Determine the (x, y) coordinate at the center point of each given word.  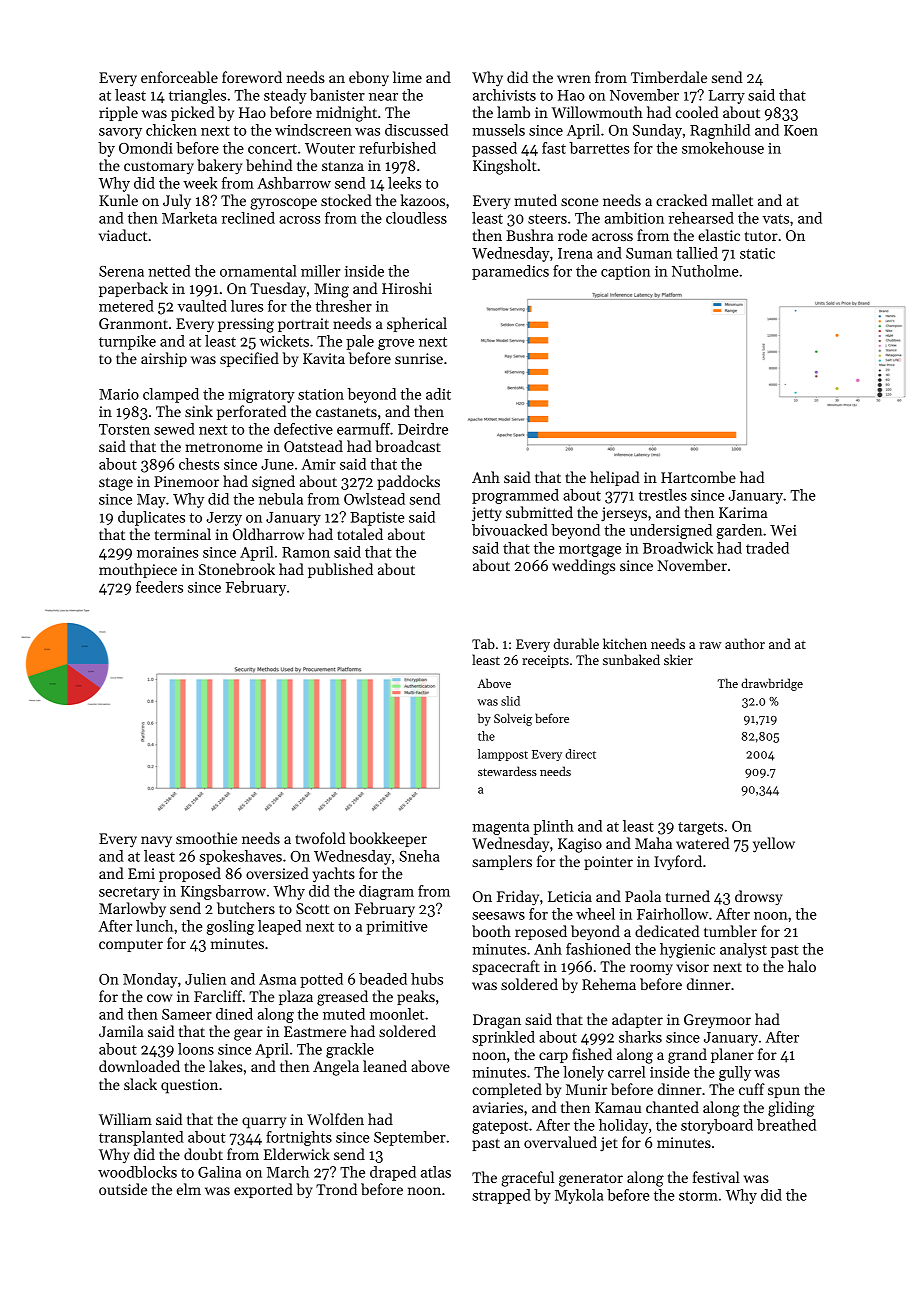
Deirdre (423, 429)
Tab (483, 643)
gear (248, 1035)
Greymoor (717, 1021)
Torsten (124, 429)
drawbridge (772, 684)
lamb (513, 112)
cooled (697, 112)
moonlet (397, 1014)
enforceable (179, 77)
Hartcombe (698, 477)
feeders (159, 587)
